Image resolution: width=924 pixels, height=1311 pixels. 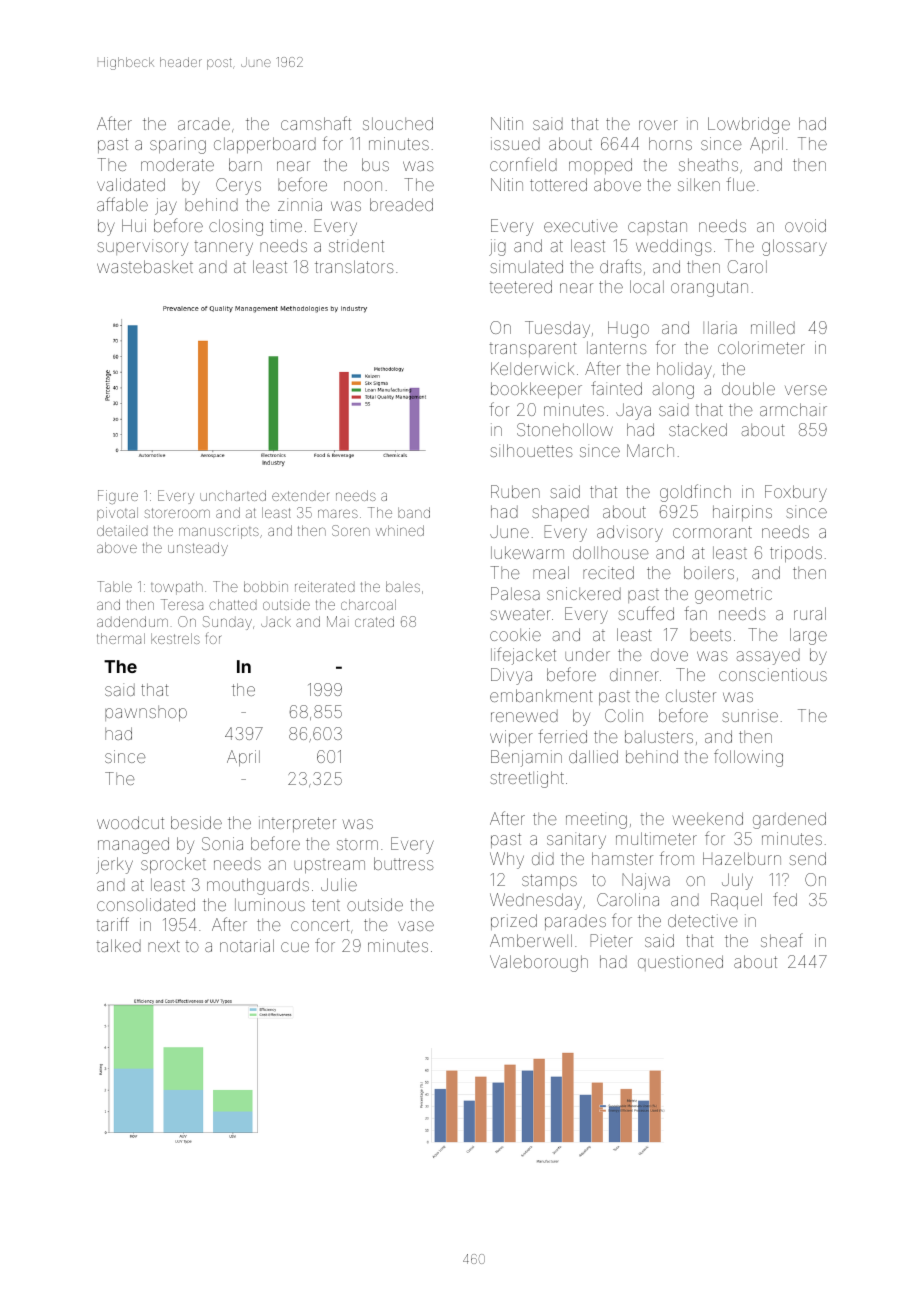 I want to click on barn, so click(x=245, y=164).
